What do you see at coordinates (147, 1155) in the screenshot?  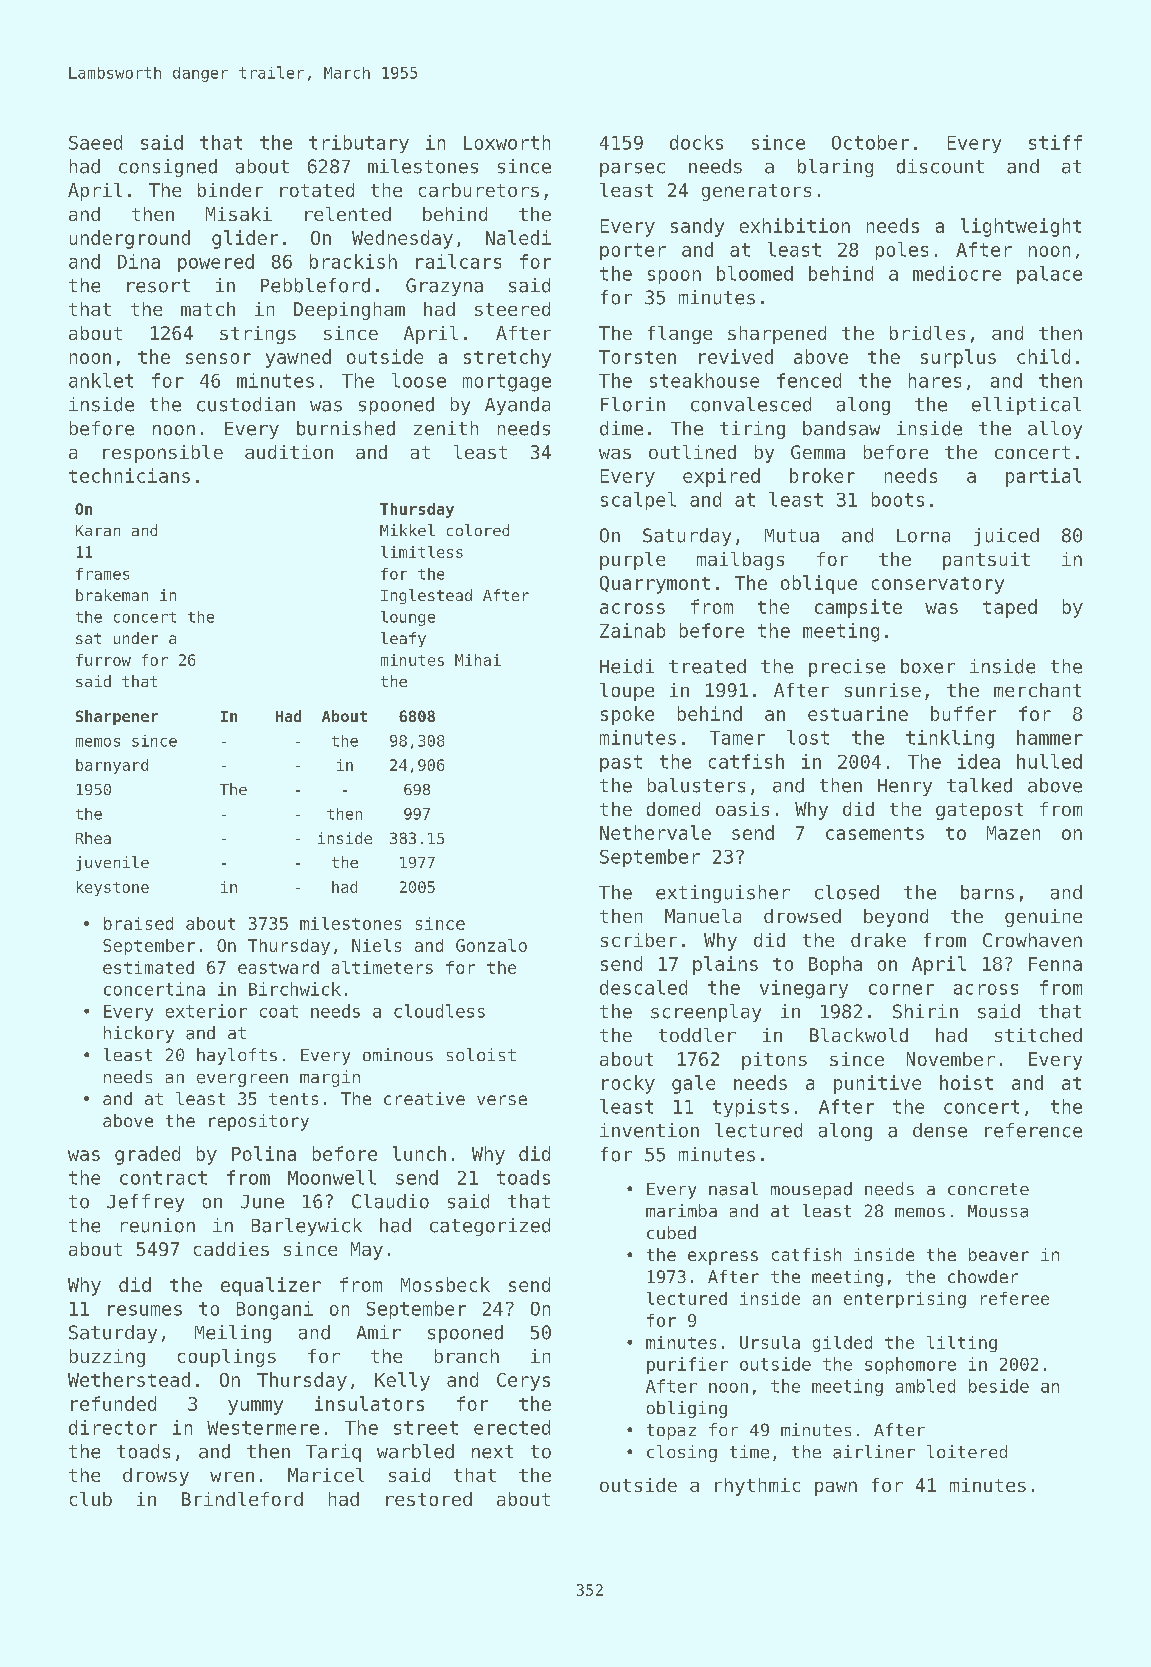 I see `graded` at bounding box center [147, 1155].
